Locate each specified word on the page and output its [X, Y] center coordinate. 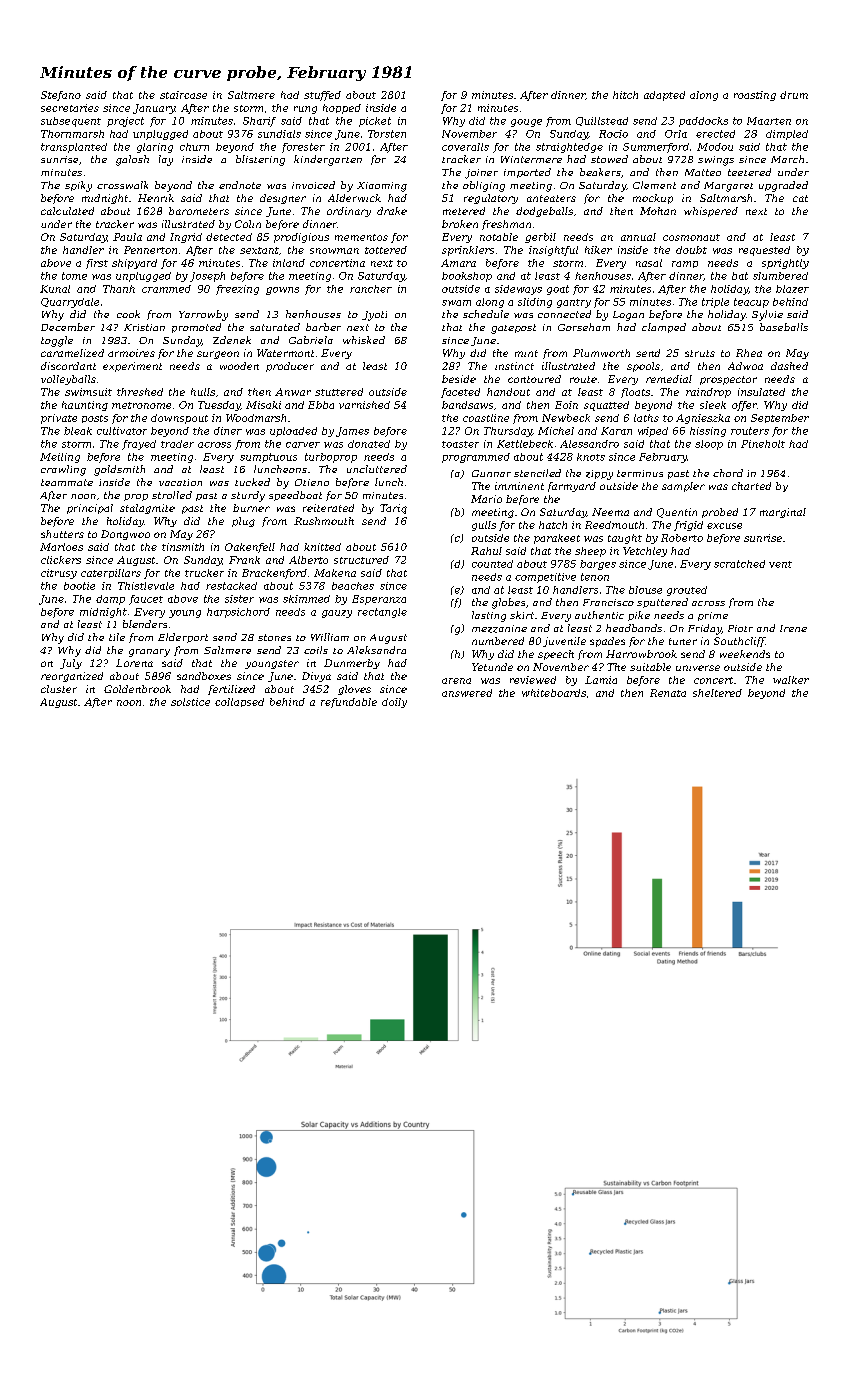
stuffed [322, 96]
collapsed [239, 702]
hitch [625, 95]
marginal [783, 513]
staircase [183, 95]
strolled [172, 495]
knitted [322, 547]
